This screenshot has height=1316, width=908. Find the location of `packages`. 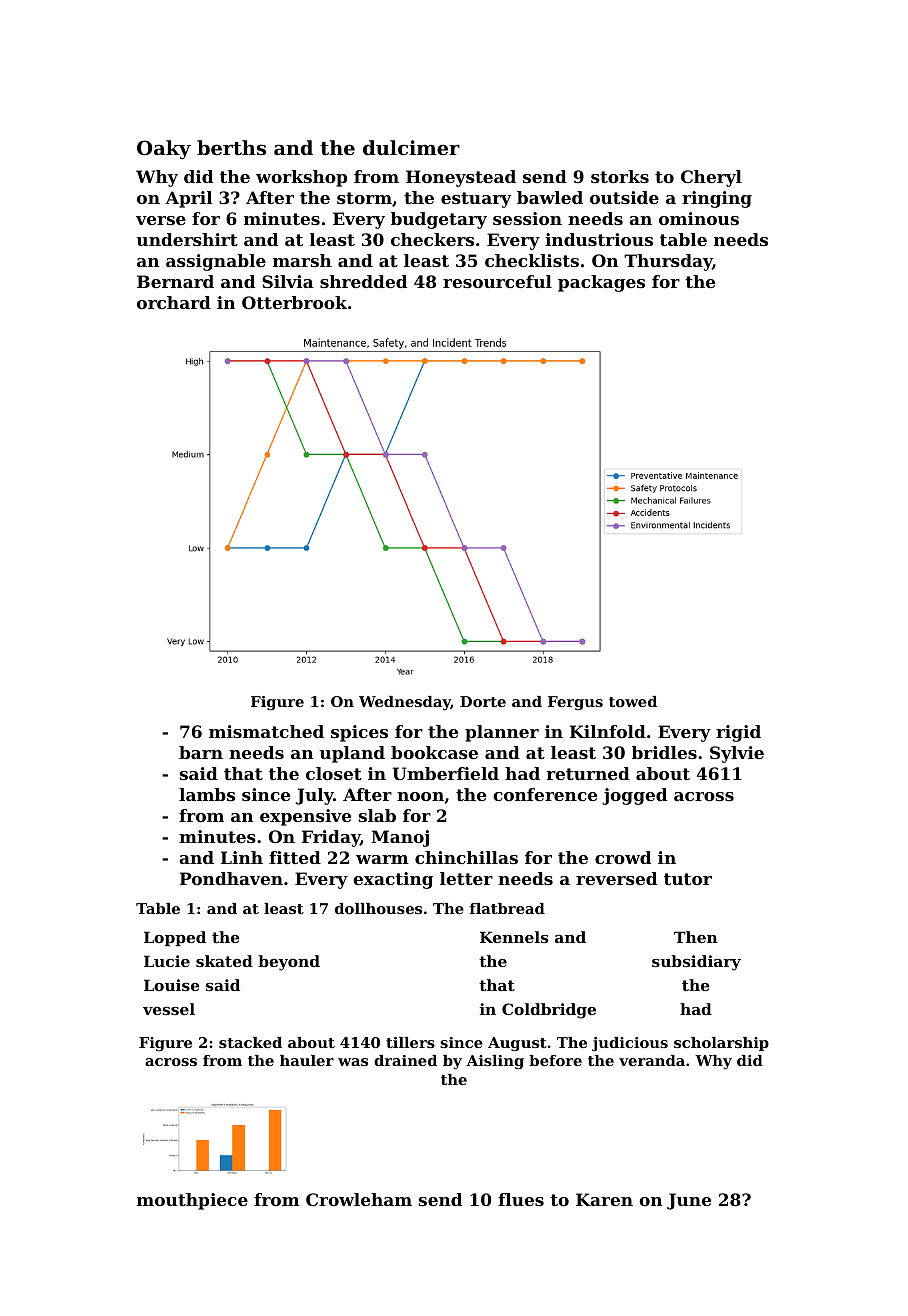

packages is located at coordinates (601, 283).
